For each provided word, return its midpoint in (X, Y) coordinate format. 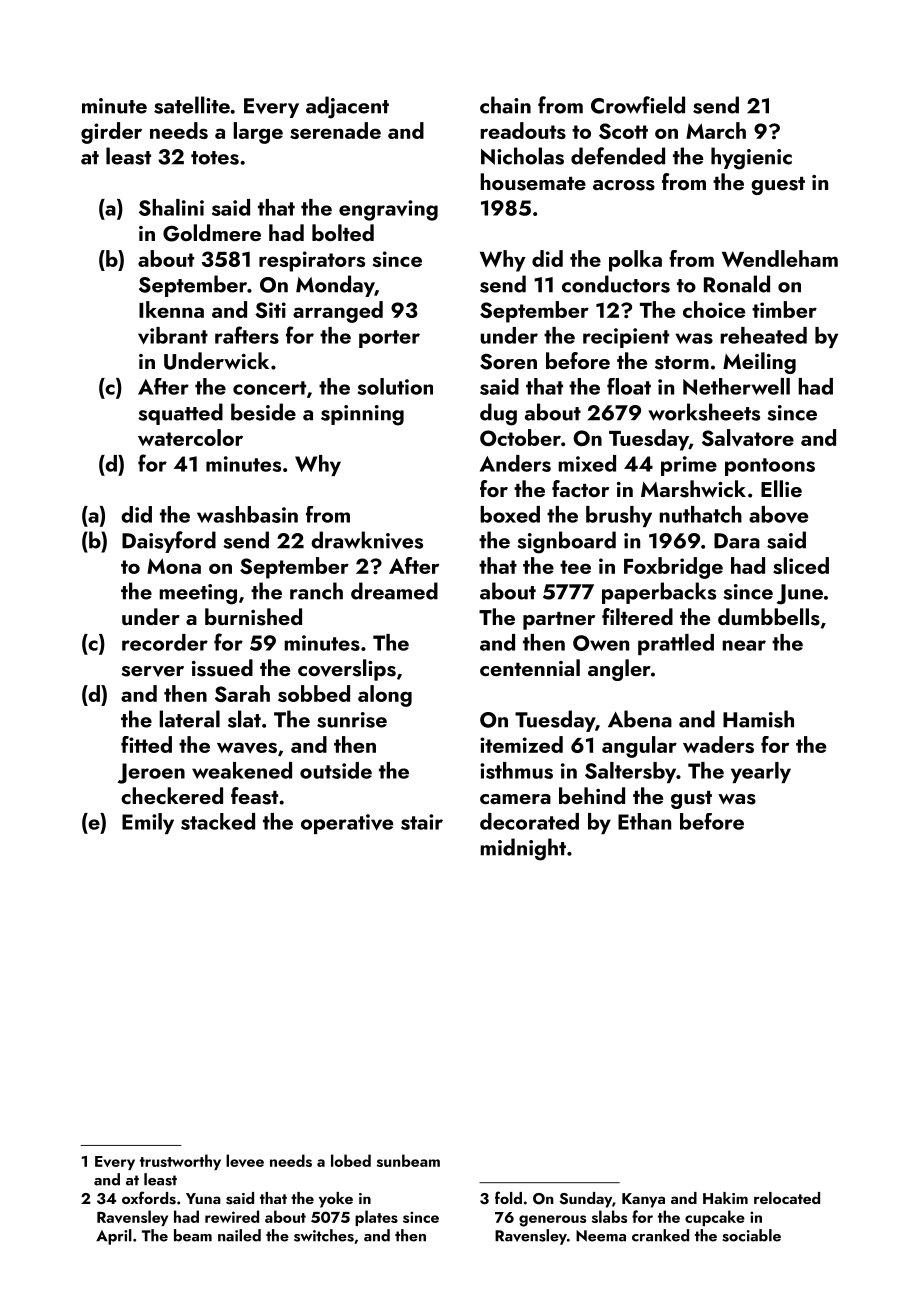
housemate (533, 182)
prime (689, 466)
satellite (192, 105)
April (114, 1237)
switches (324, 1235)
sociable (751, 1235)
